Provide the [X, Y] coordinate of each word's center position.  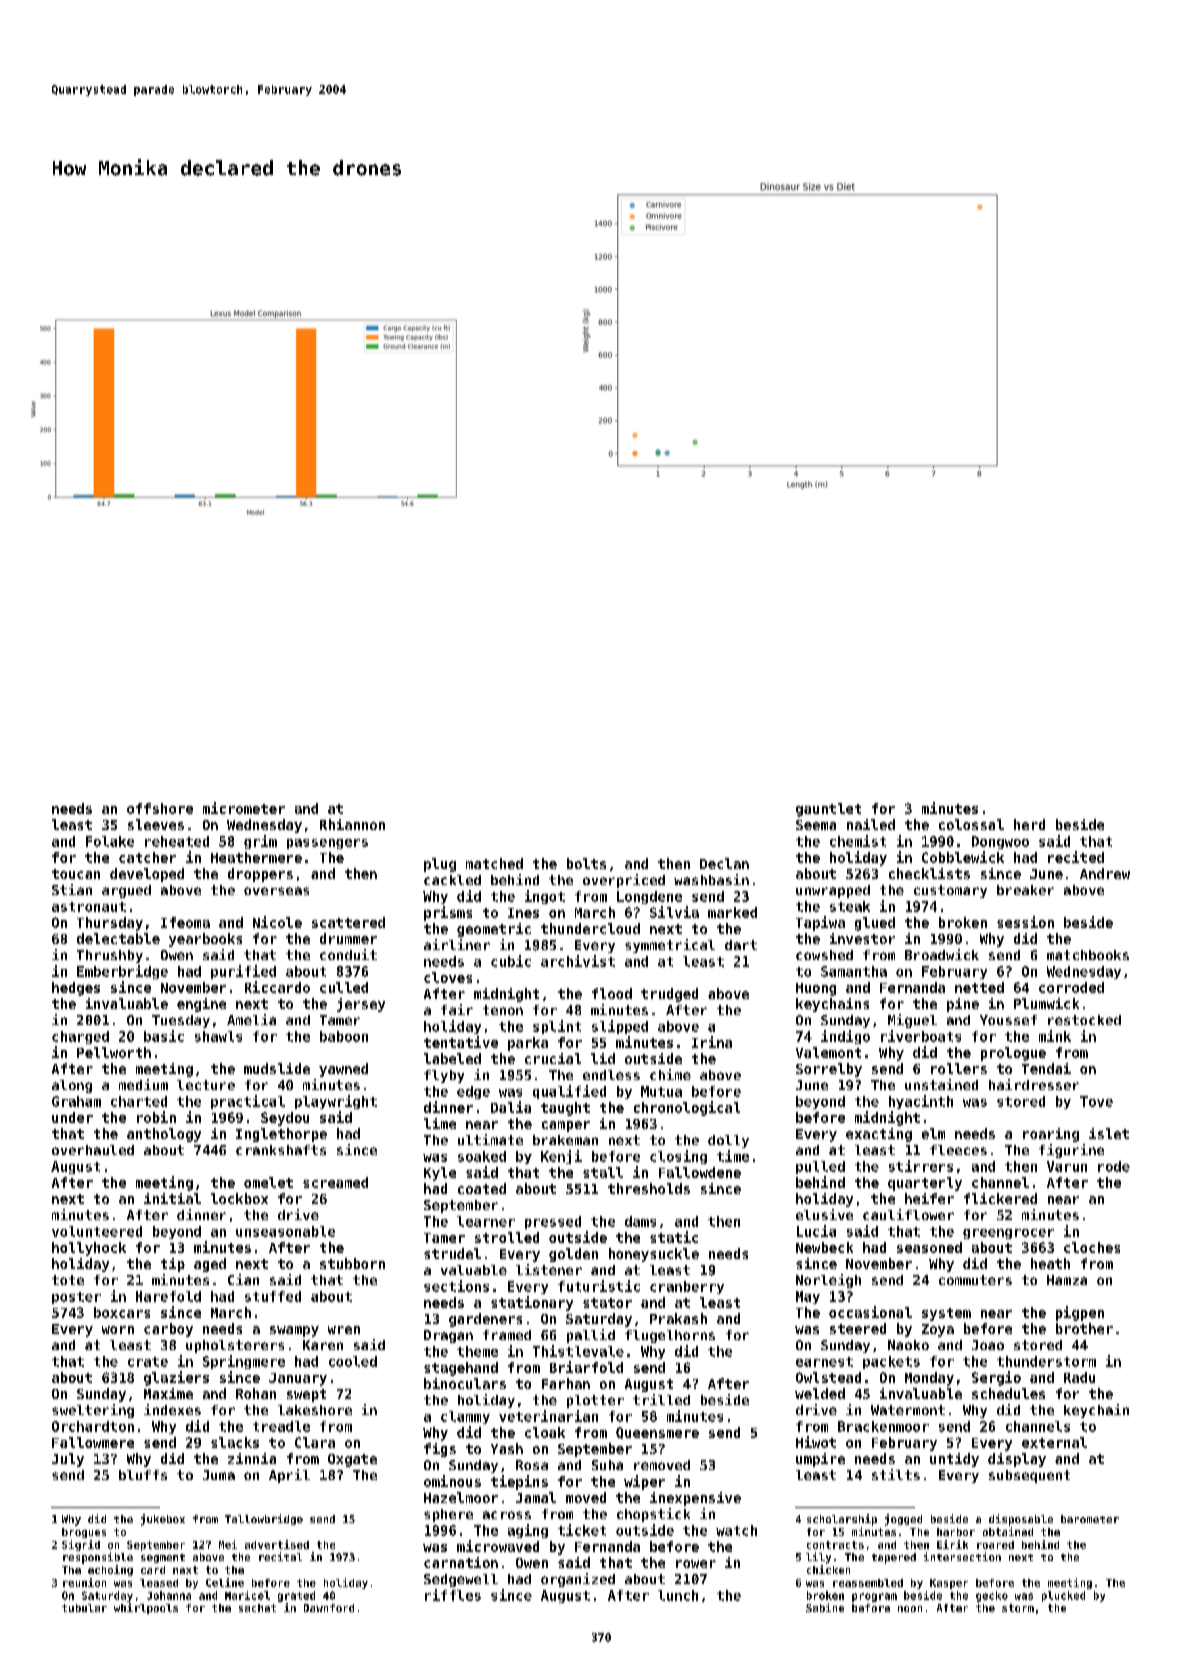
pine [963, 1005]
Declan [724, 863]
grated [296, 1596]
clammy [465, 1417]
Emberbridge [122, 972]
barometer [1090, 1519]
